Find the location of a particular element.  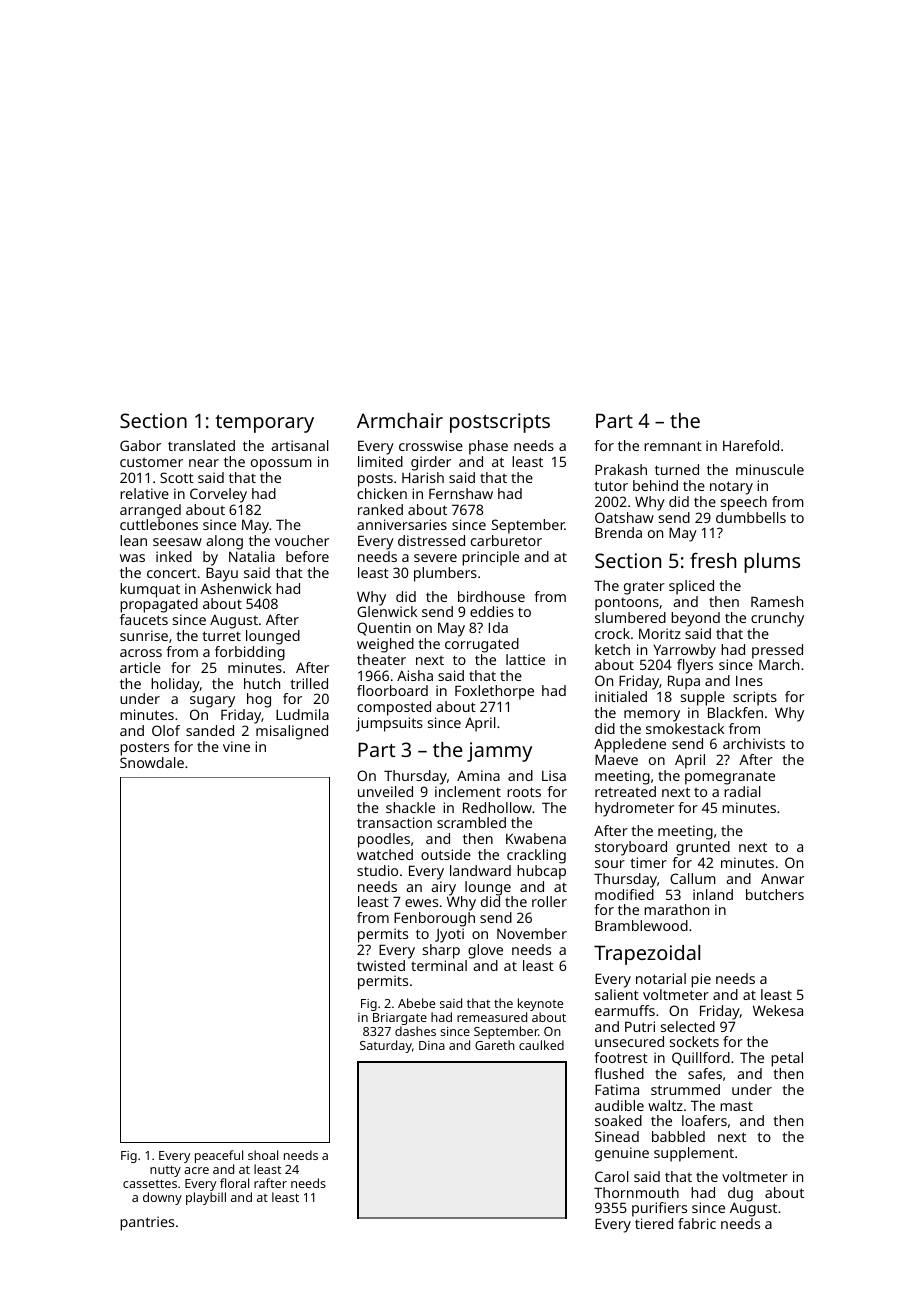

tiered is located at coordinates (654, 1223).
